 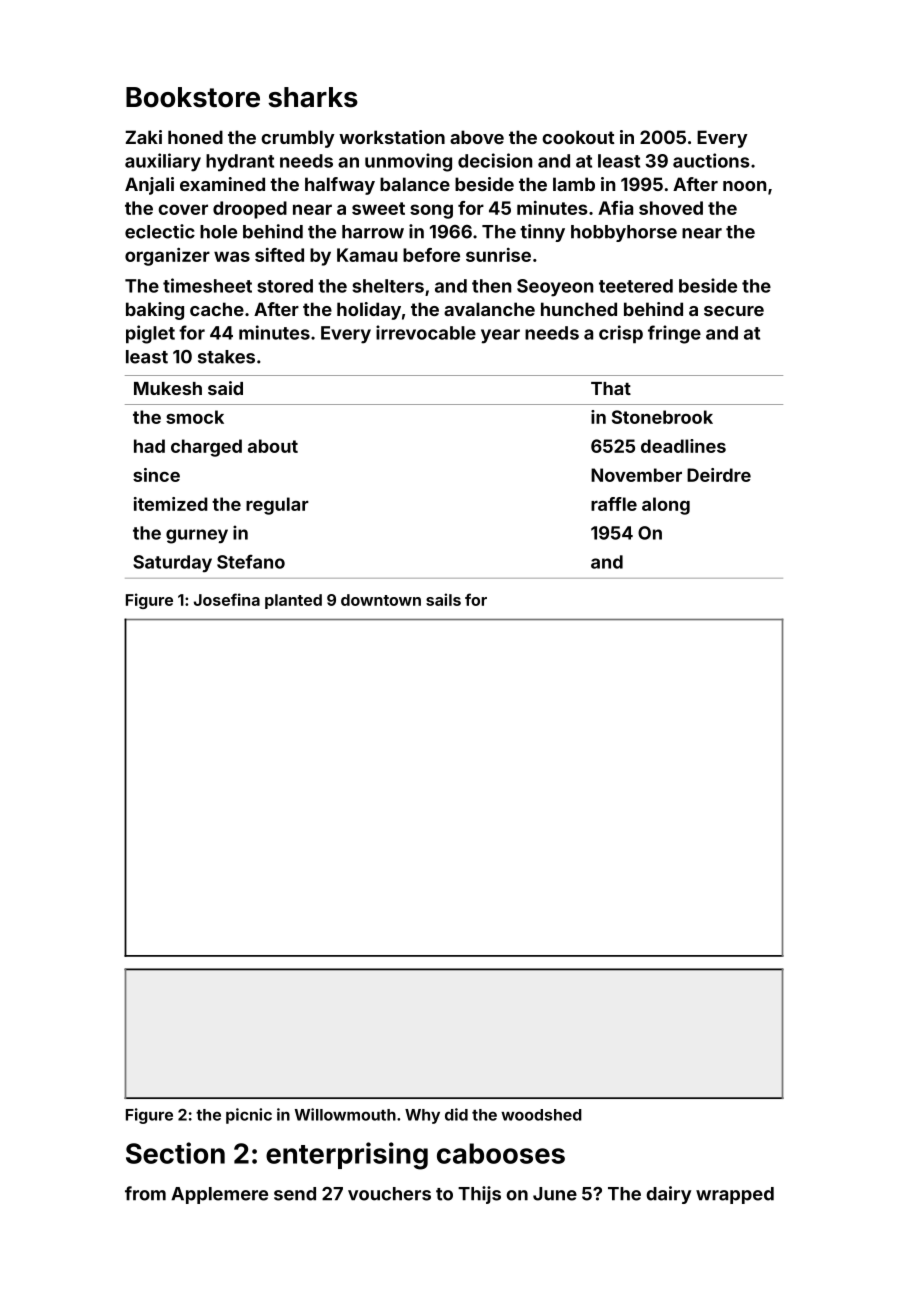 I want to click on vouchers, so click(x=389, y=1194).
